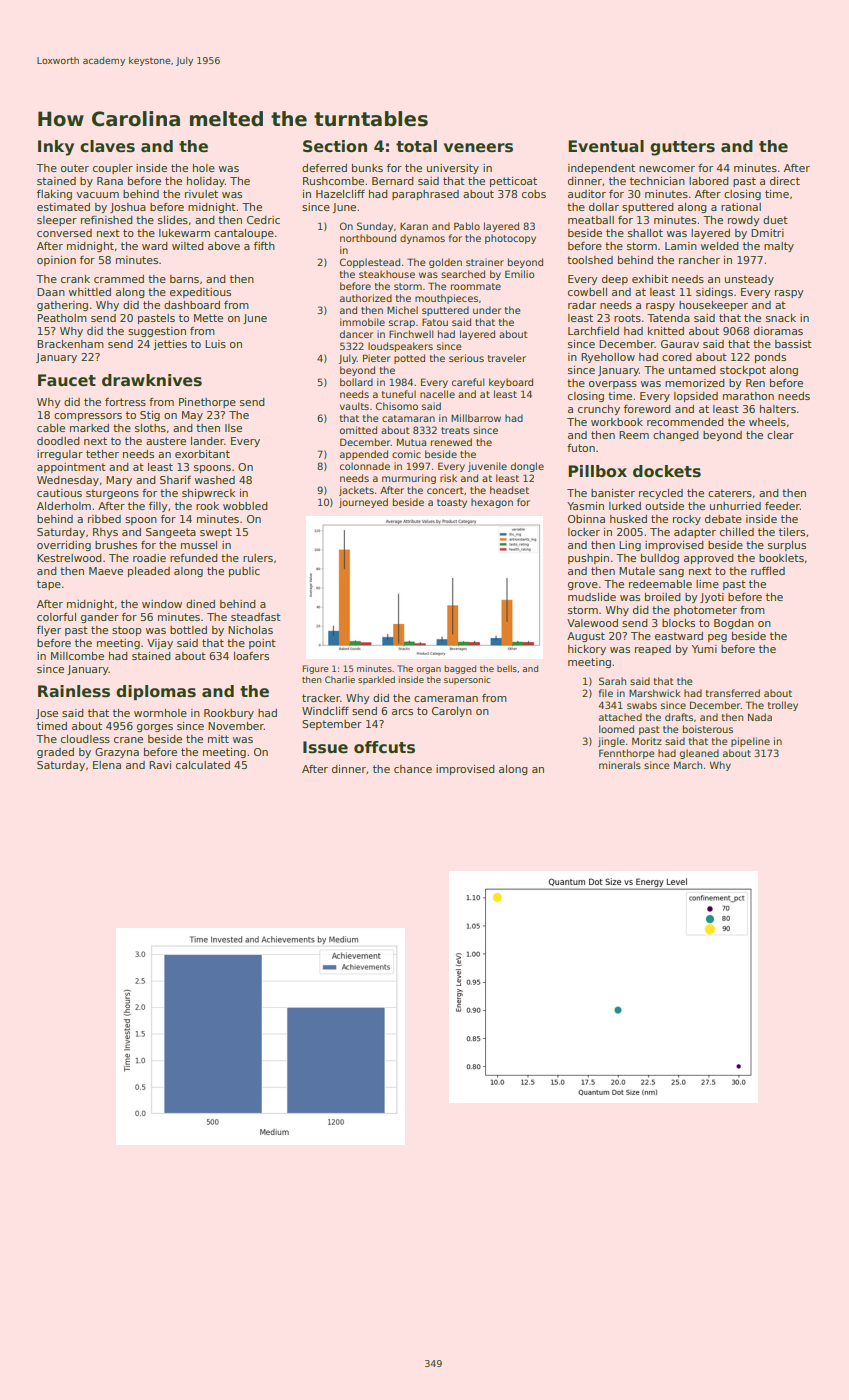 Image resolution: width=849 pixels, height=1400 pixels. What do you see at coordinates (128, 208) in the document?
I see `Joshua` at bounding box center [128, 208].
